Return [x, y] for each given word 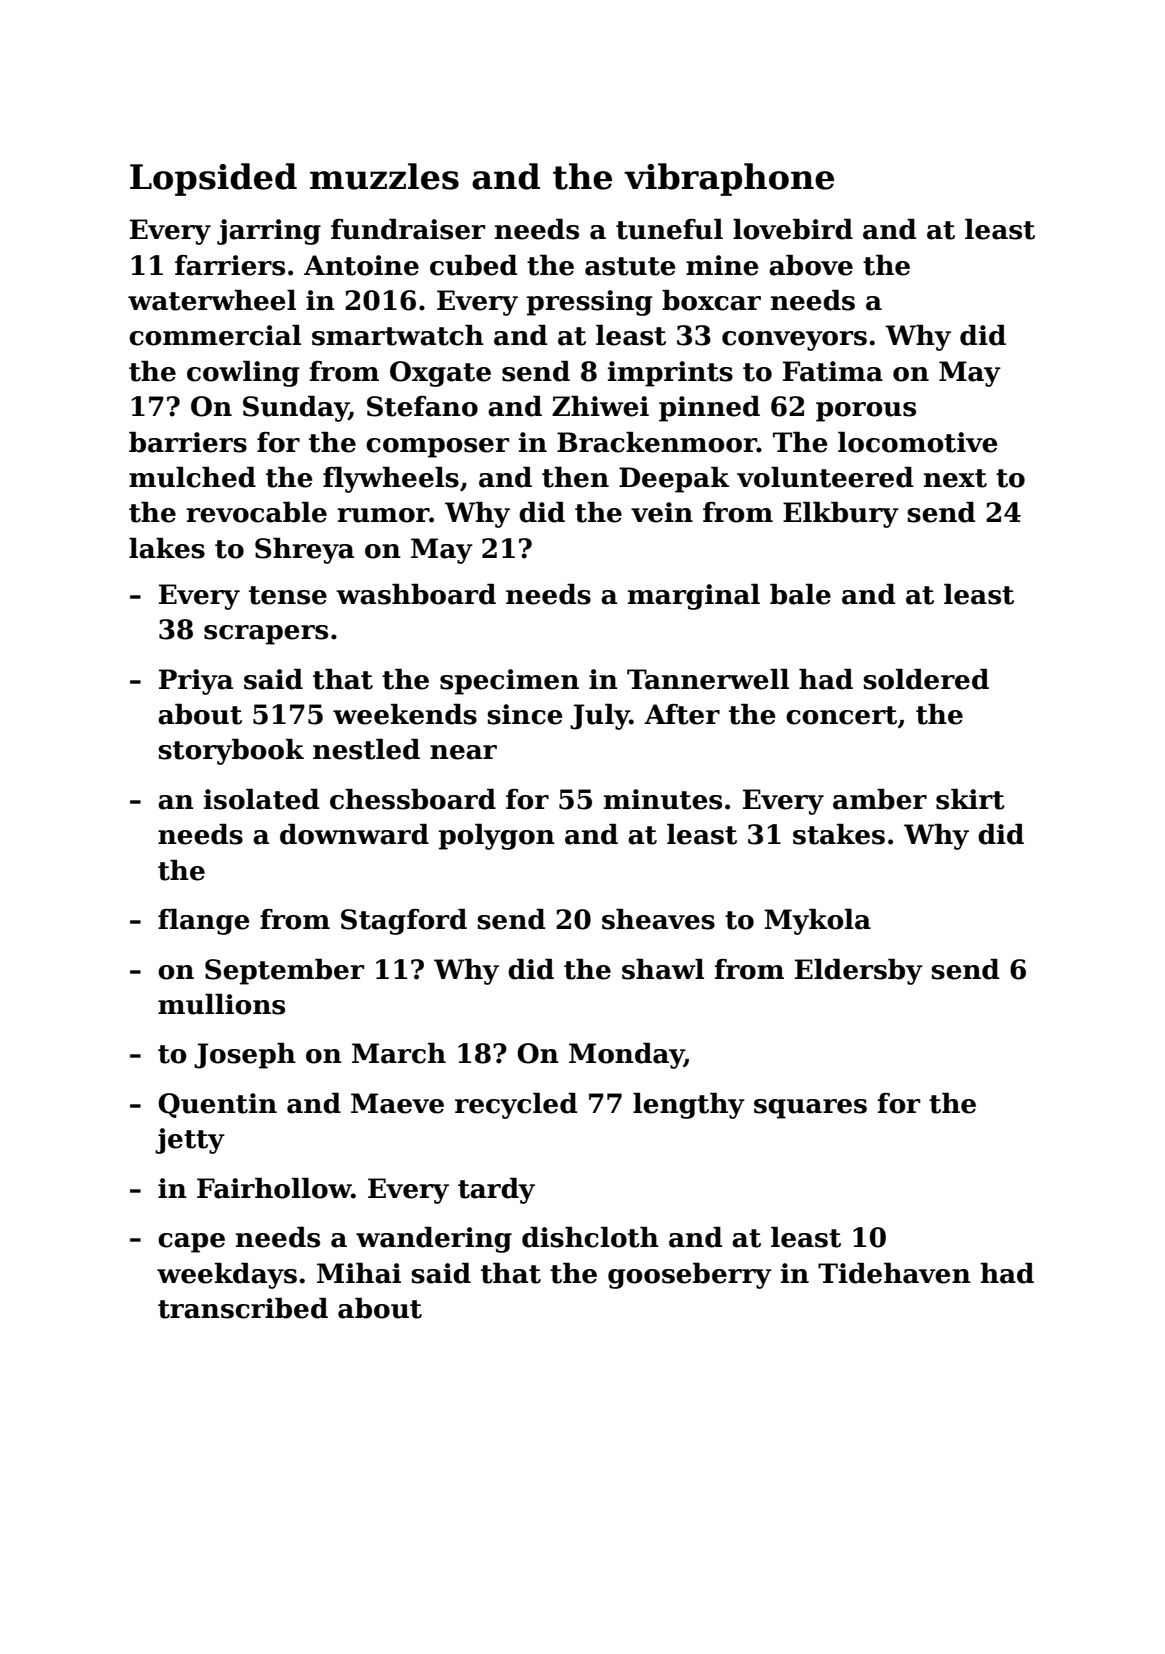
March [399, 1053]
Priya [196, 682]
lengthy [689, 1106]
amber [880, 799]
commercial [215, 335]
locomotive [917, 442]
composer [438, 448]
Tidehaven [894, 1273]
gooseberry [690, 1276]
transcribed [243, 1308]
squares [810, 1109]
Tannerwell [708, 679]
